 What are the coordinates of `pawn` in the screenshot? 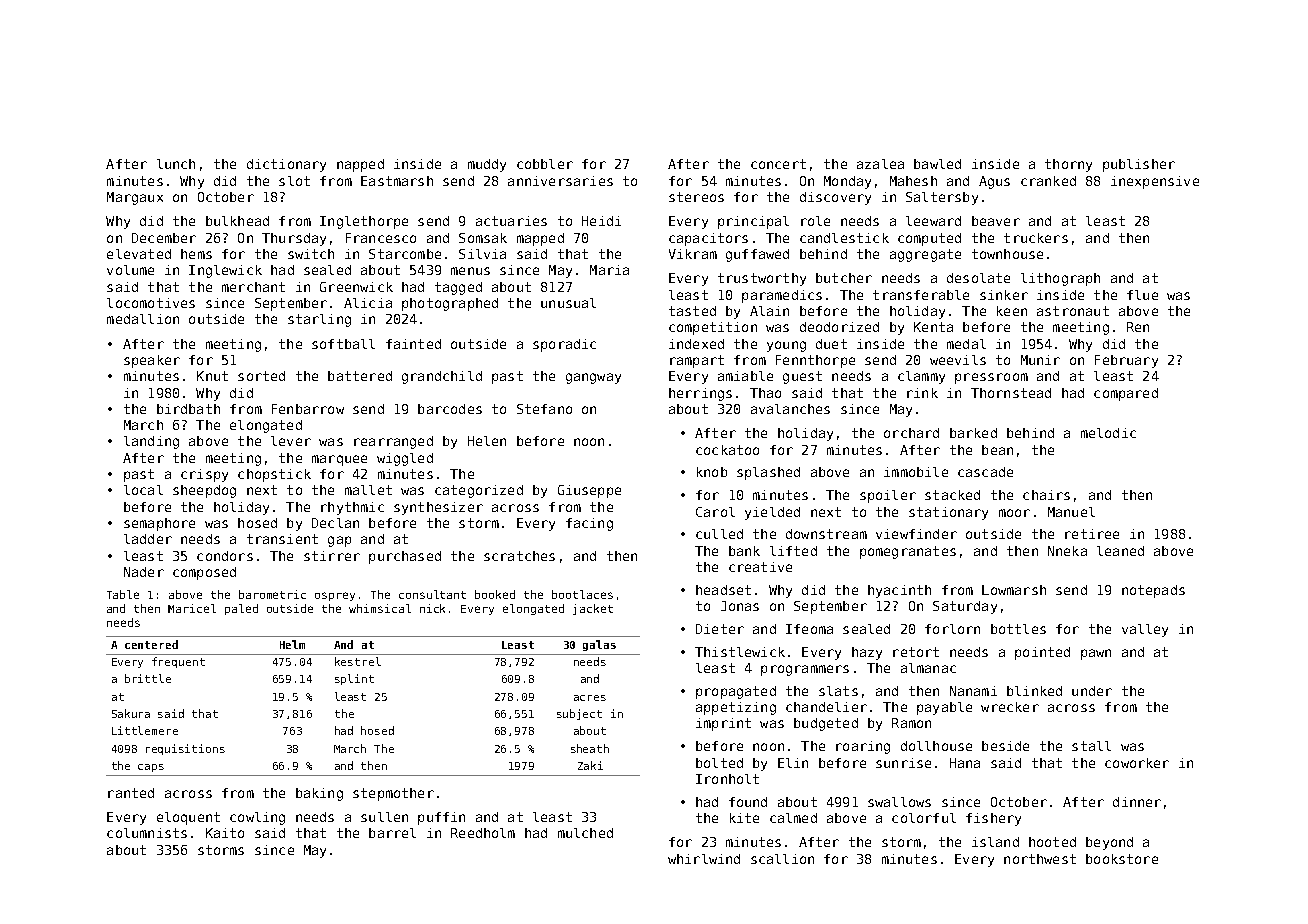 It's located at (1096, 654).
